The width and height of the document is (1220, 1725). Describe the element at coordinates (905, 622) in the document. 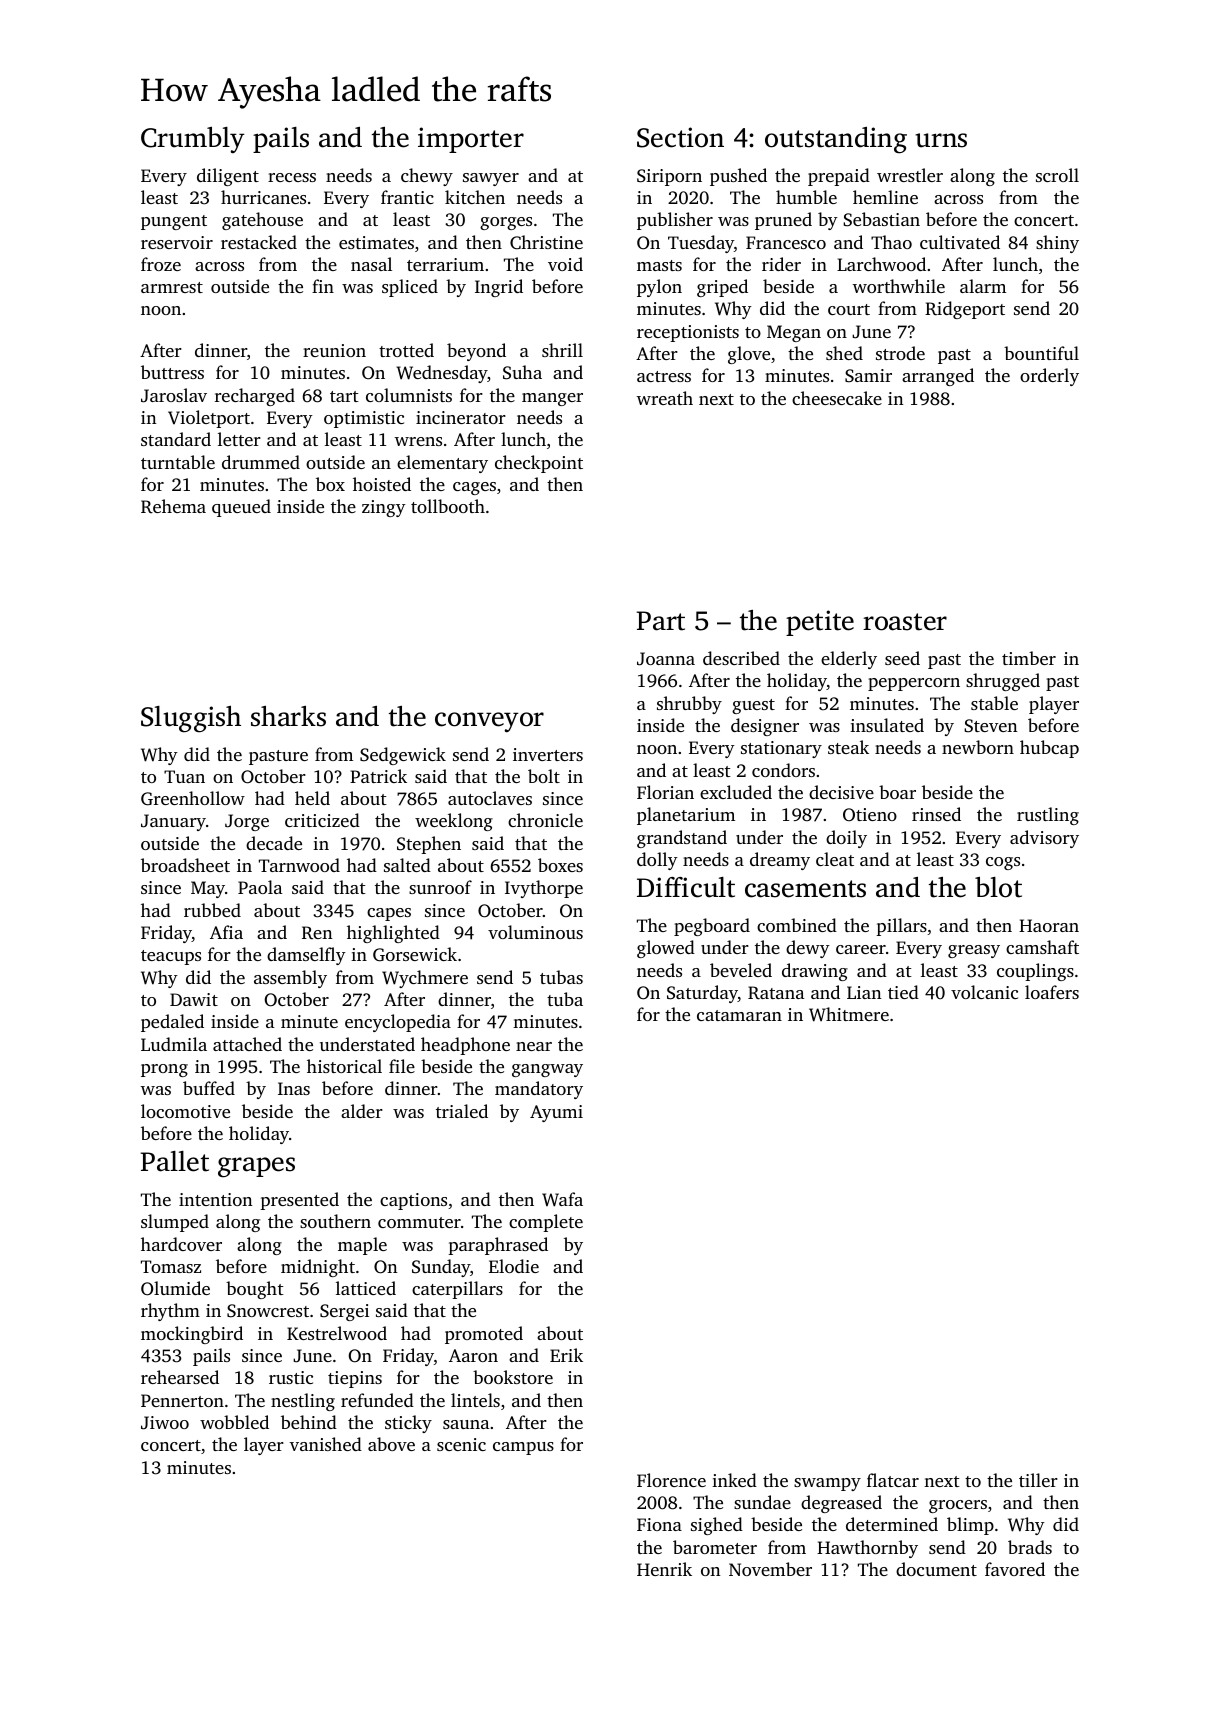

I see `roaster` at that location.
